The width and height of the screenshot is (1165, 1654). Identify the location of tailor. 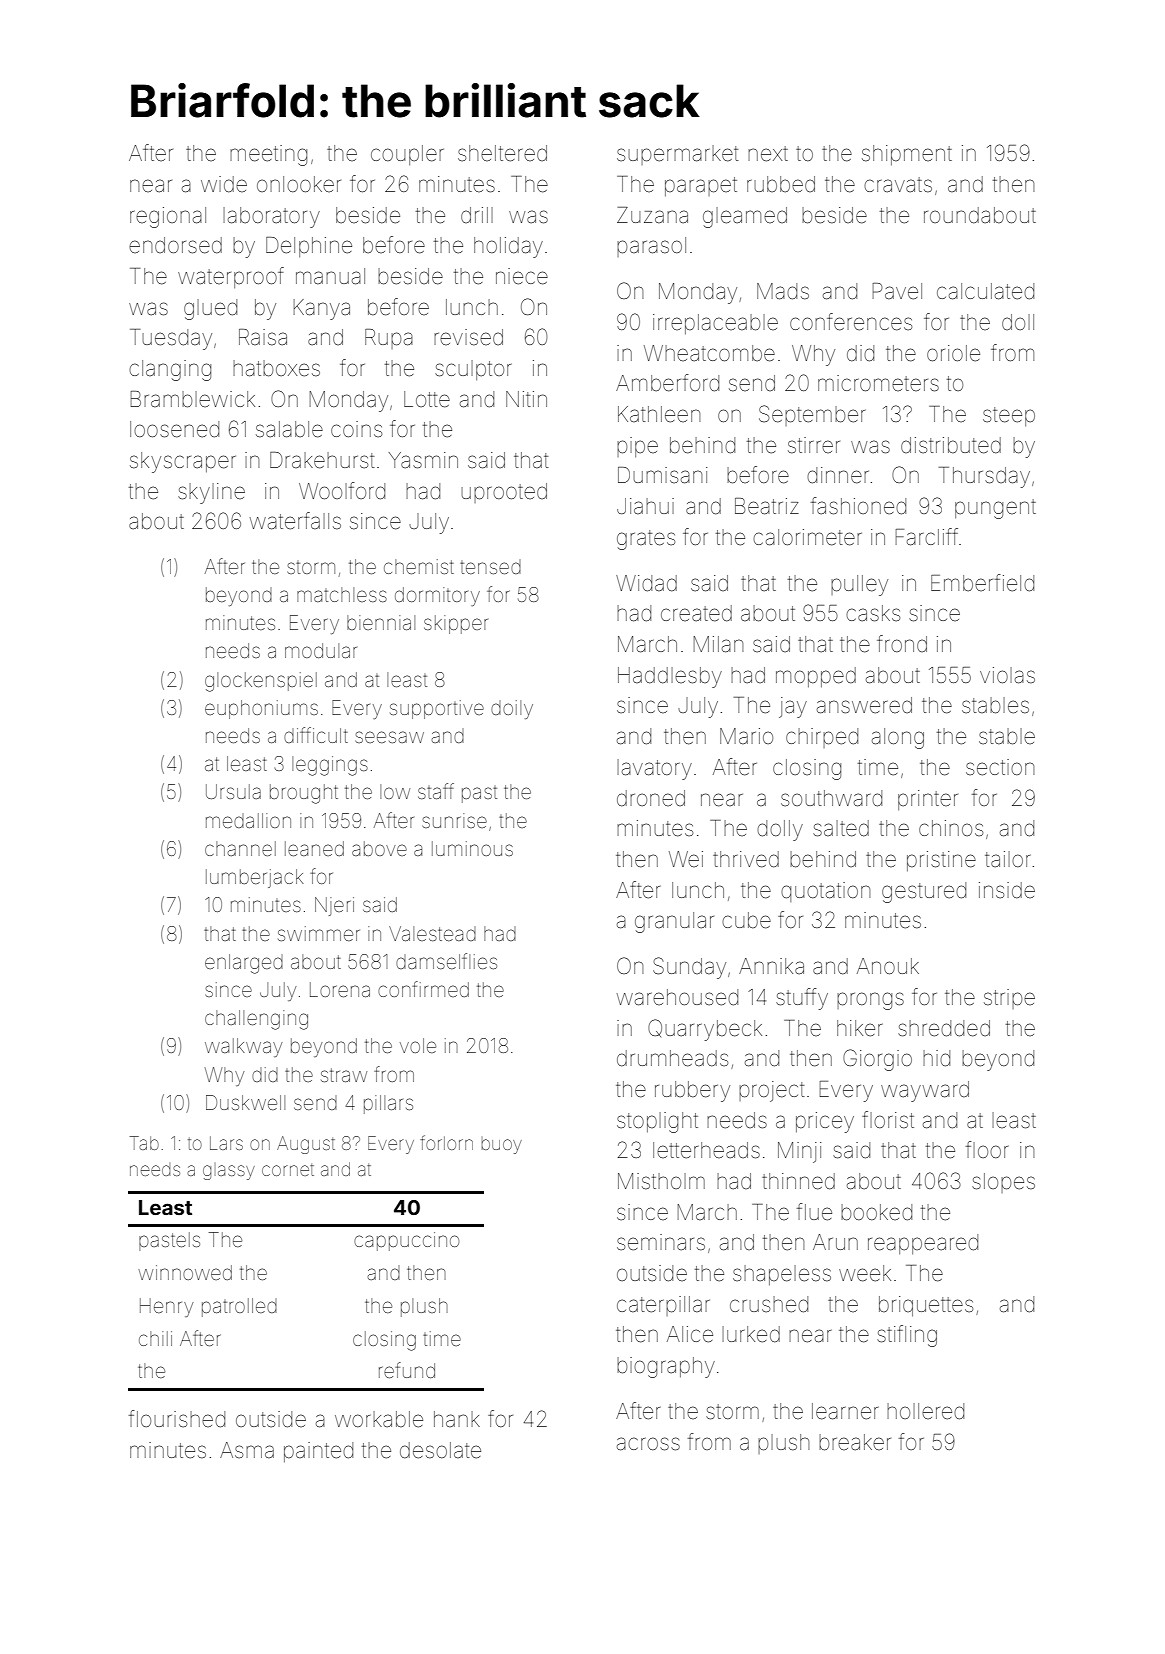
(1007, 859).
